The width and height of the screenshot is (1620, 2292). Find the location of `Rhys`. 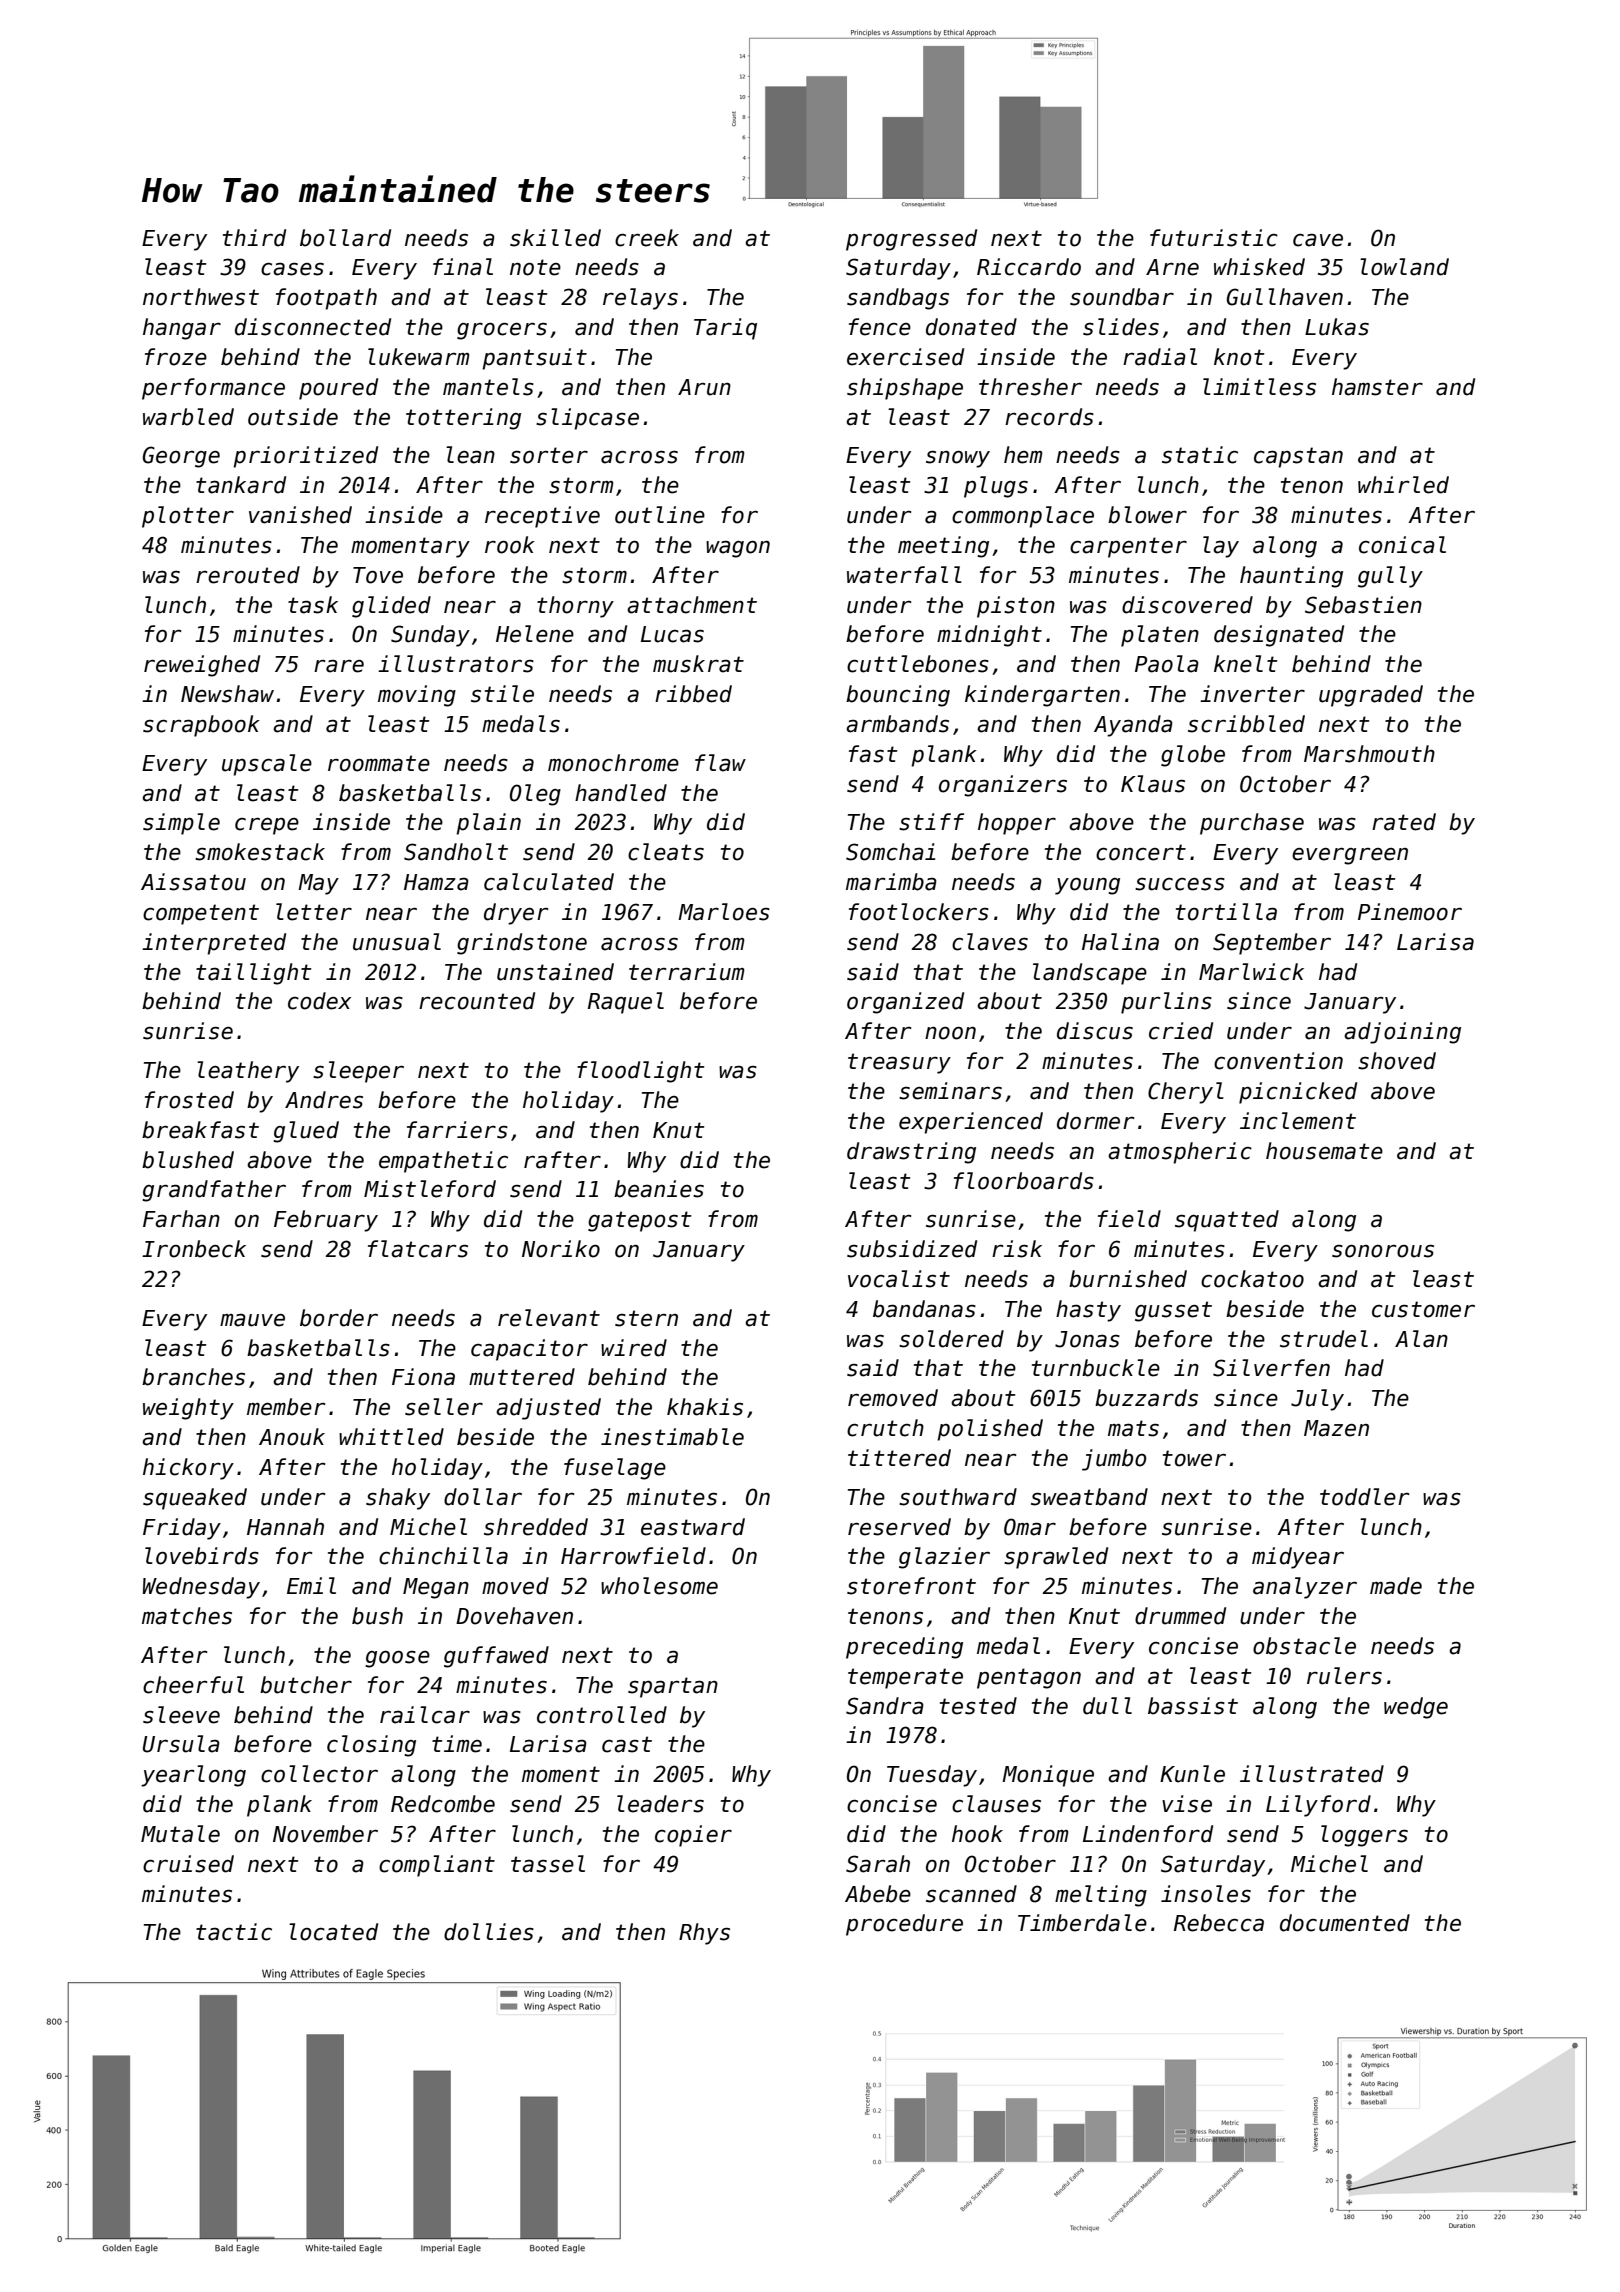

Rhys is located at coordinates (704, 1934).
